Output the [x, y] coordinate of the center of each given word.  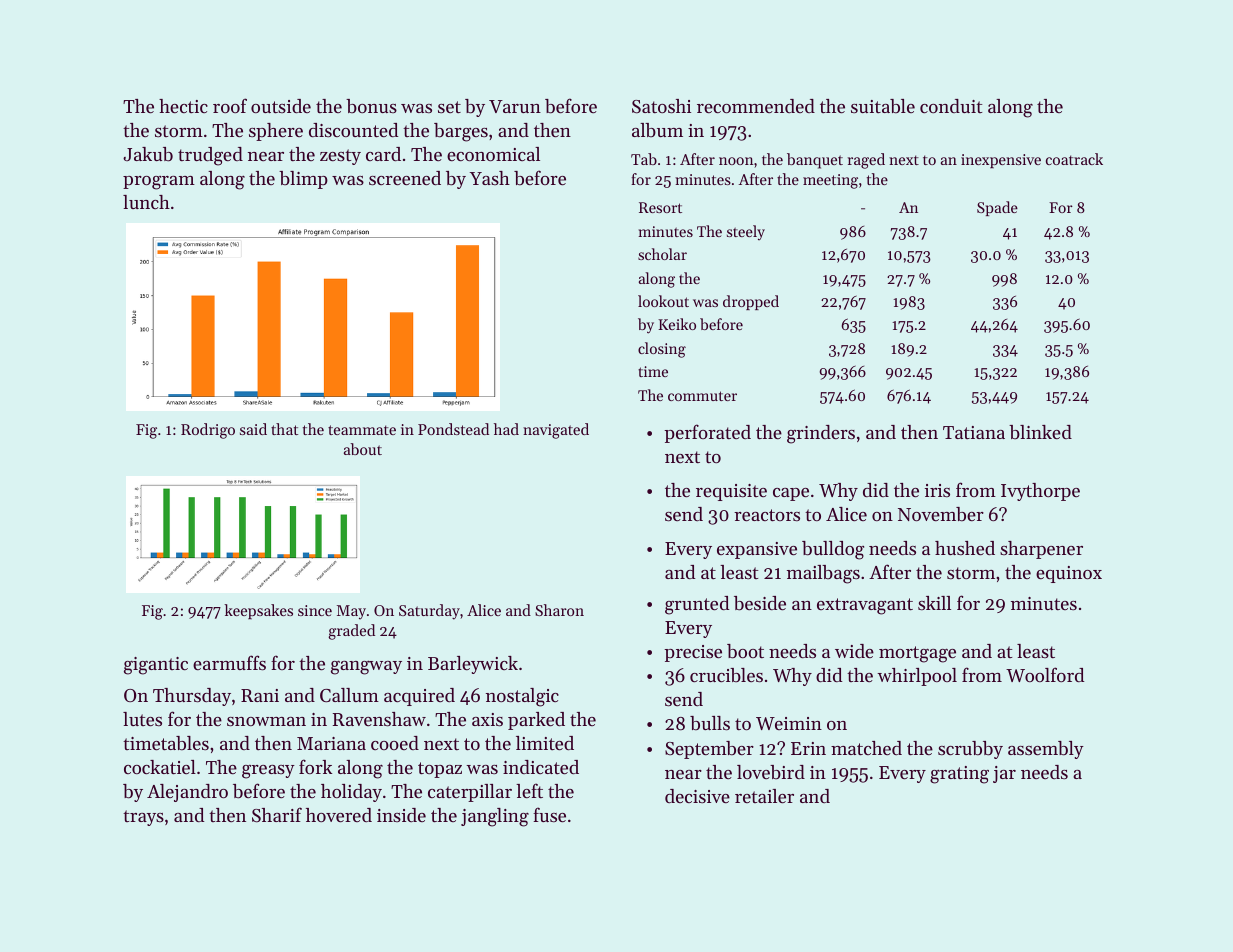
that [284, 429]
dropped [751, 302]
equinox [1069, 574]
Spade [997, 208]
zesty [340, 157]
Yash [490, 178]
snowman [266, 721]
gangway [366, 667]
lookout [663, 301]
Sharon [559, 610]
